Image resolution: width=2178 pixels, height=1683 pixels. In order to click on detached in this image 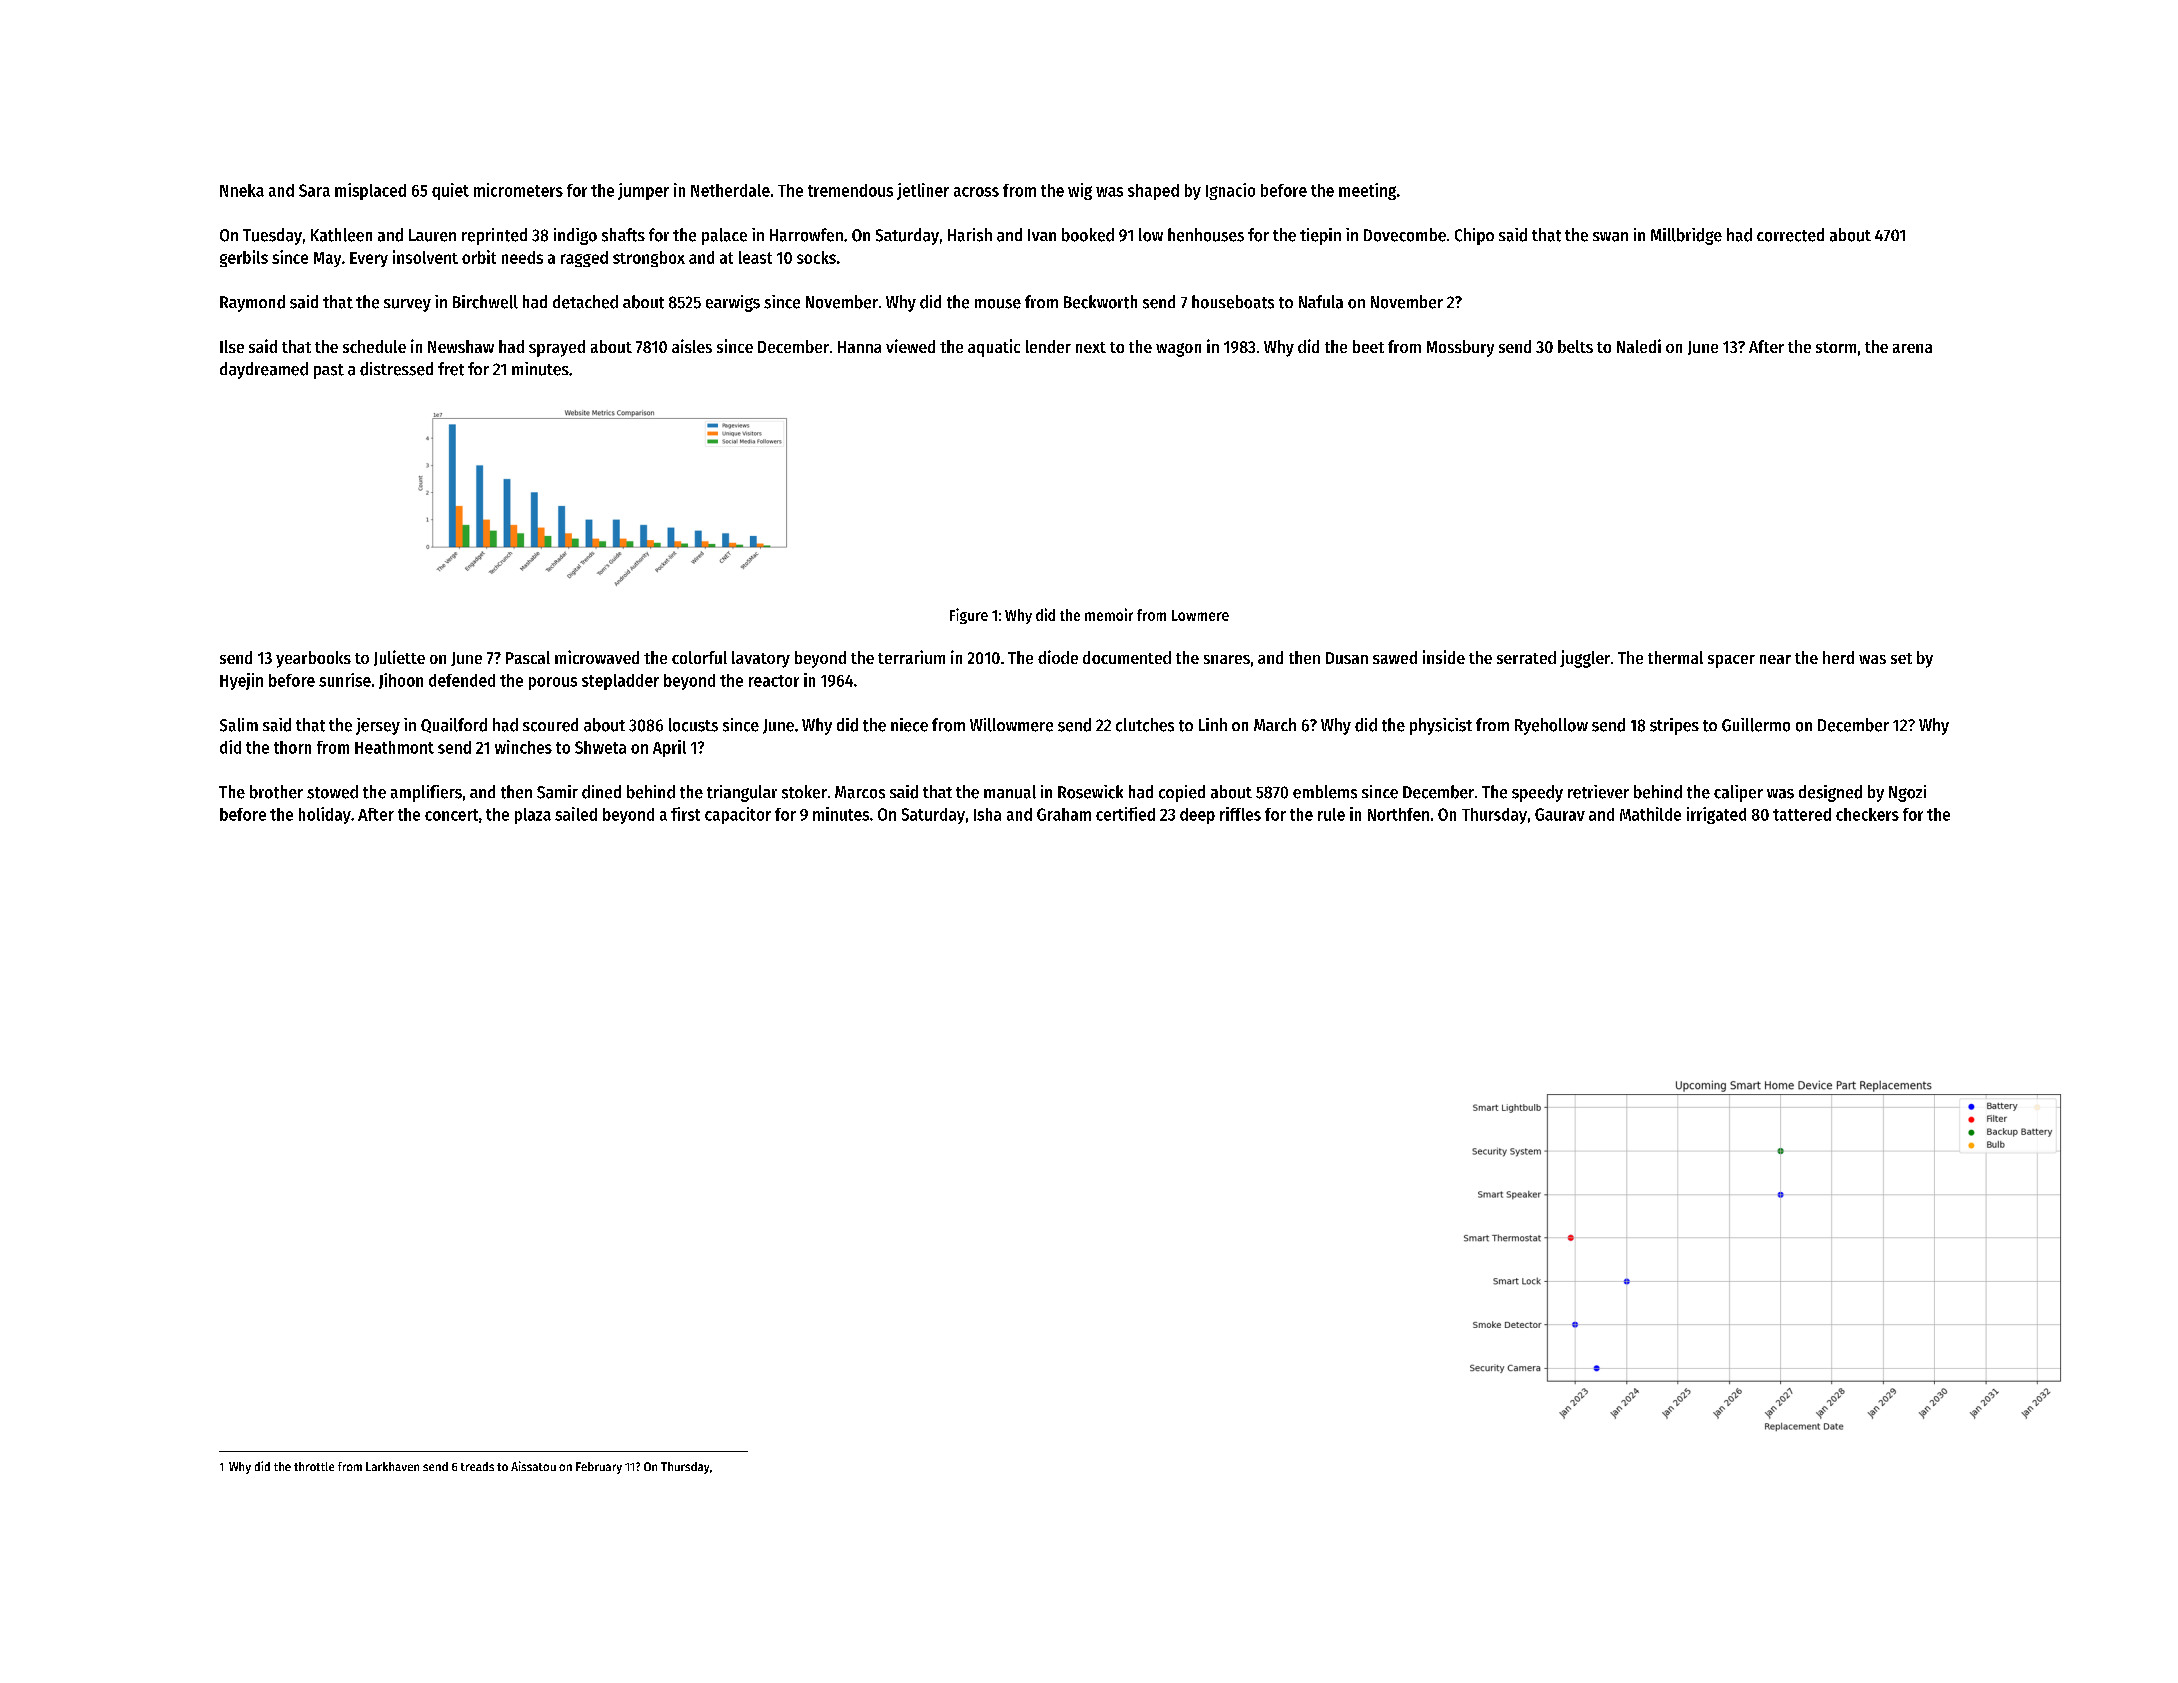, I will do `click(585, 302)`.
